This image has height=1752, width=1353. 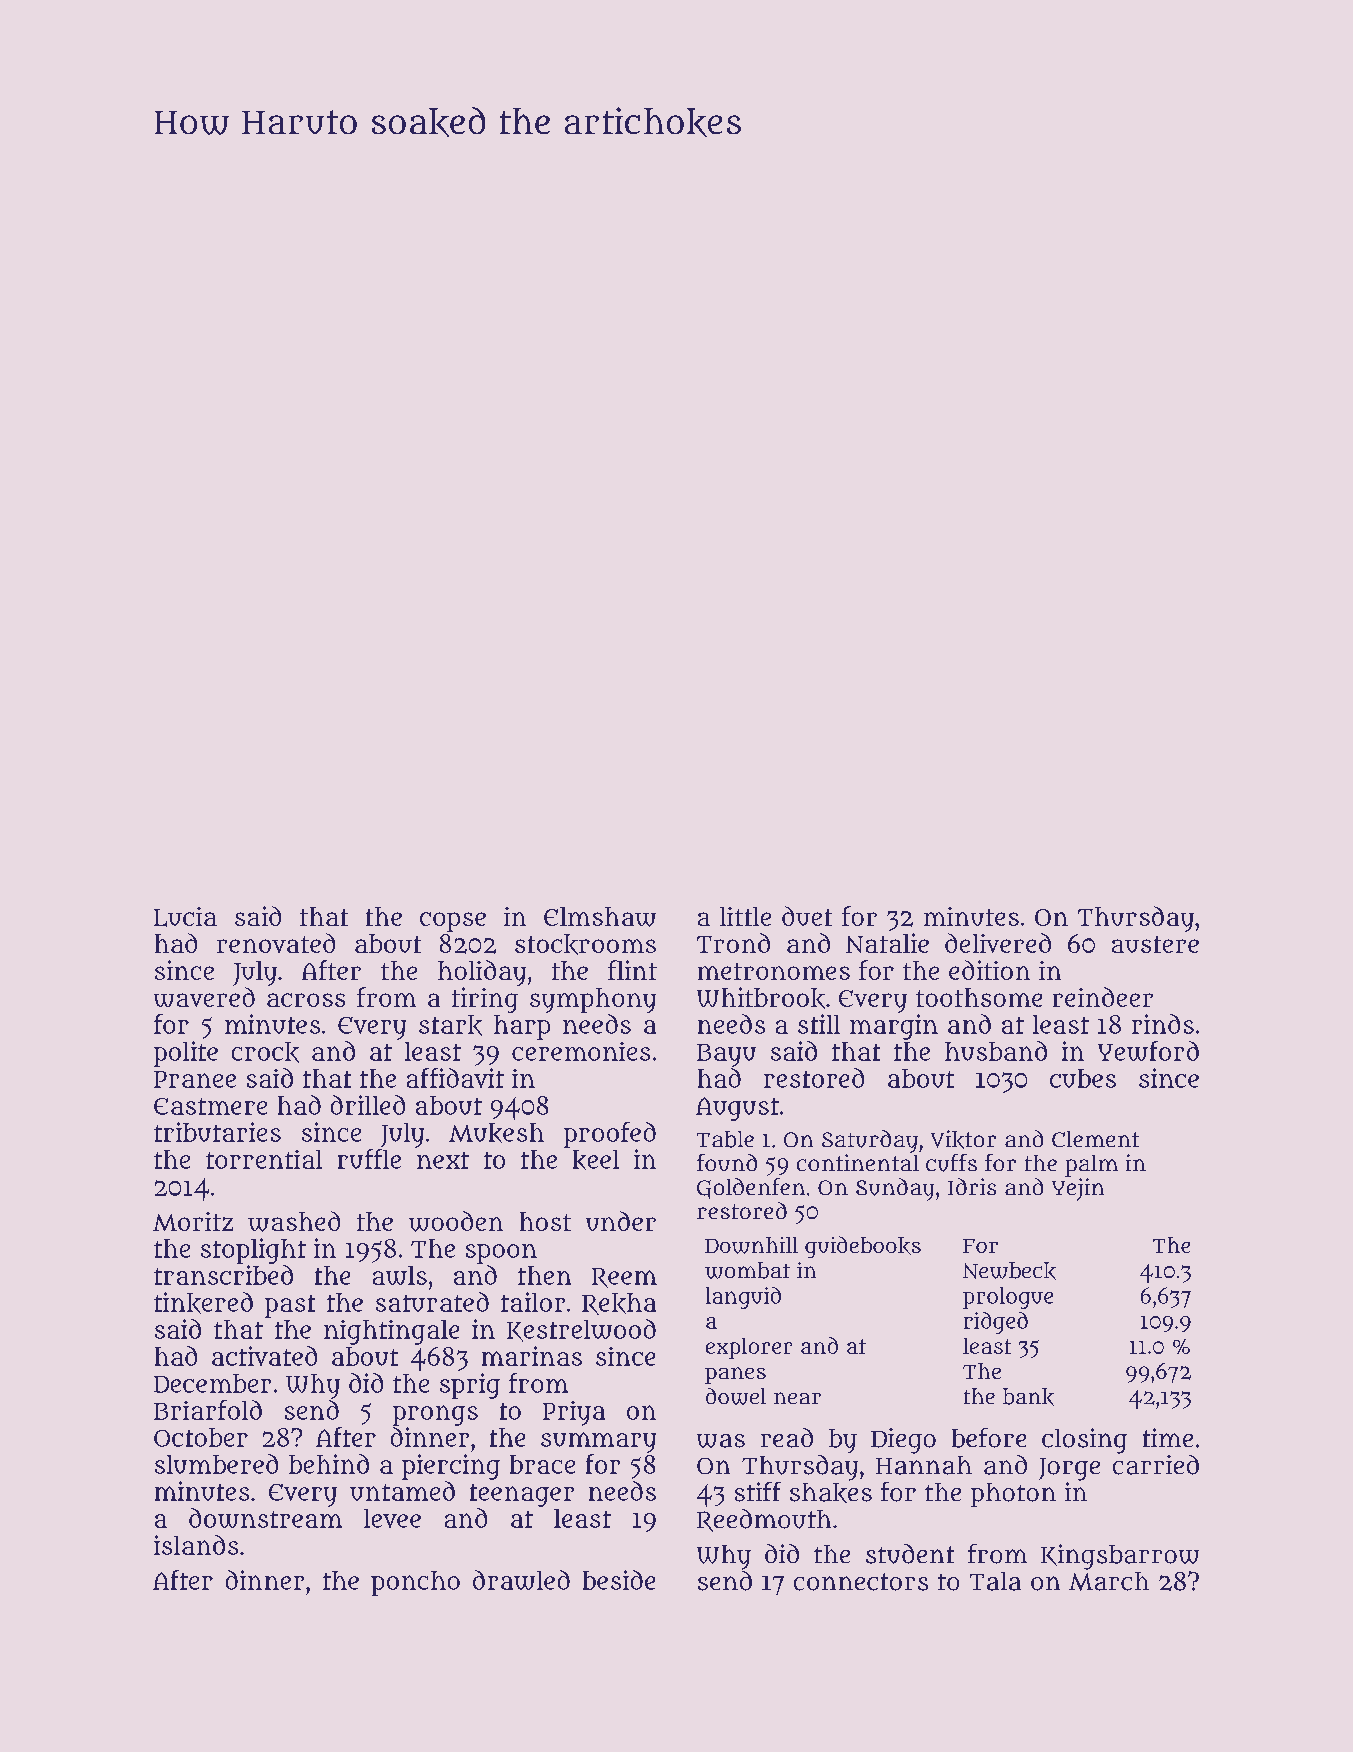 What do you see at coordinates (1148, 1051) in the image?
I see `Yewford` at bounding box center [1148, 1051].
